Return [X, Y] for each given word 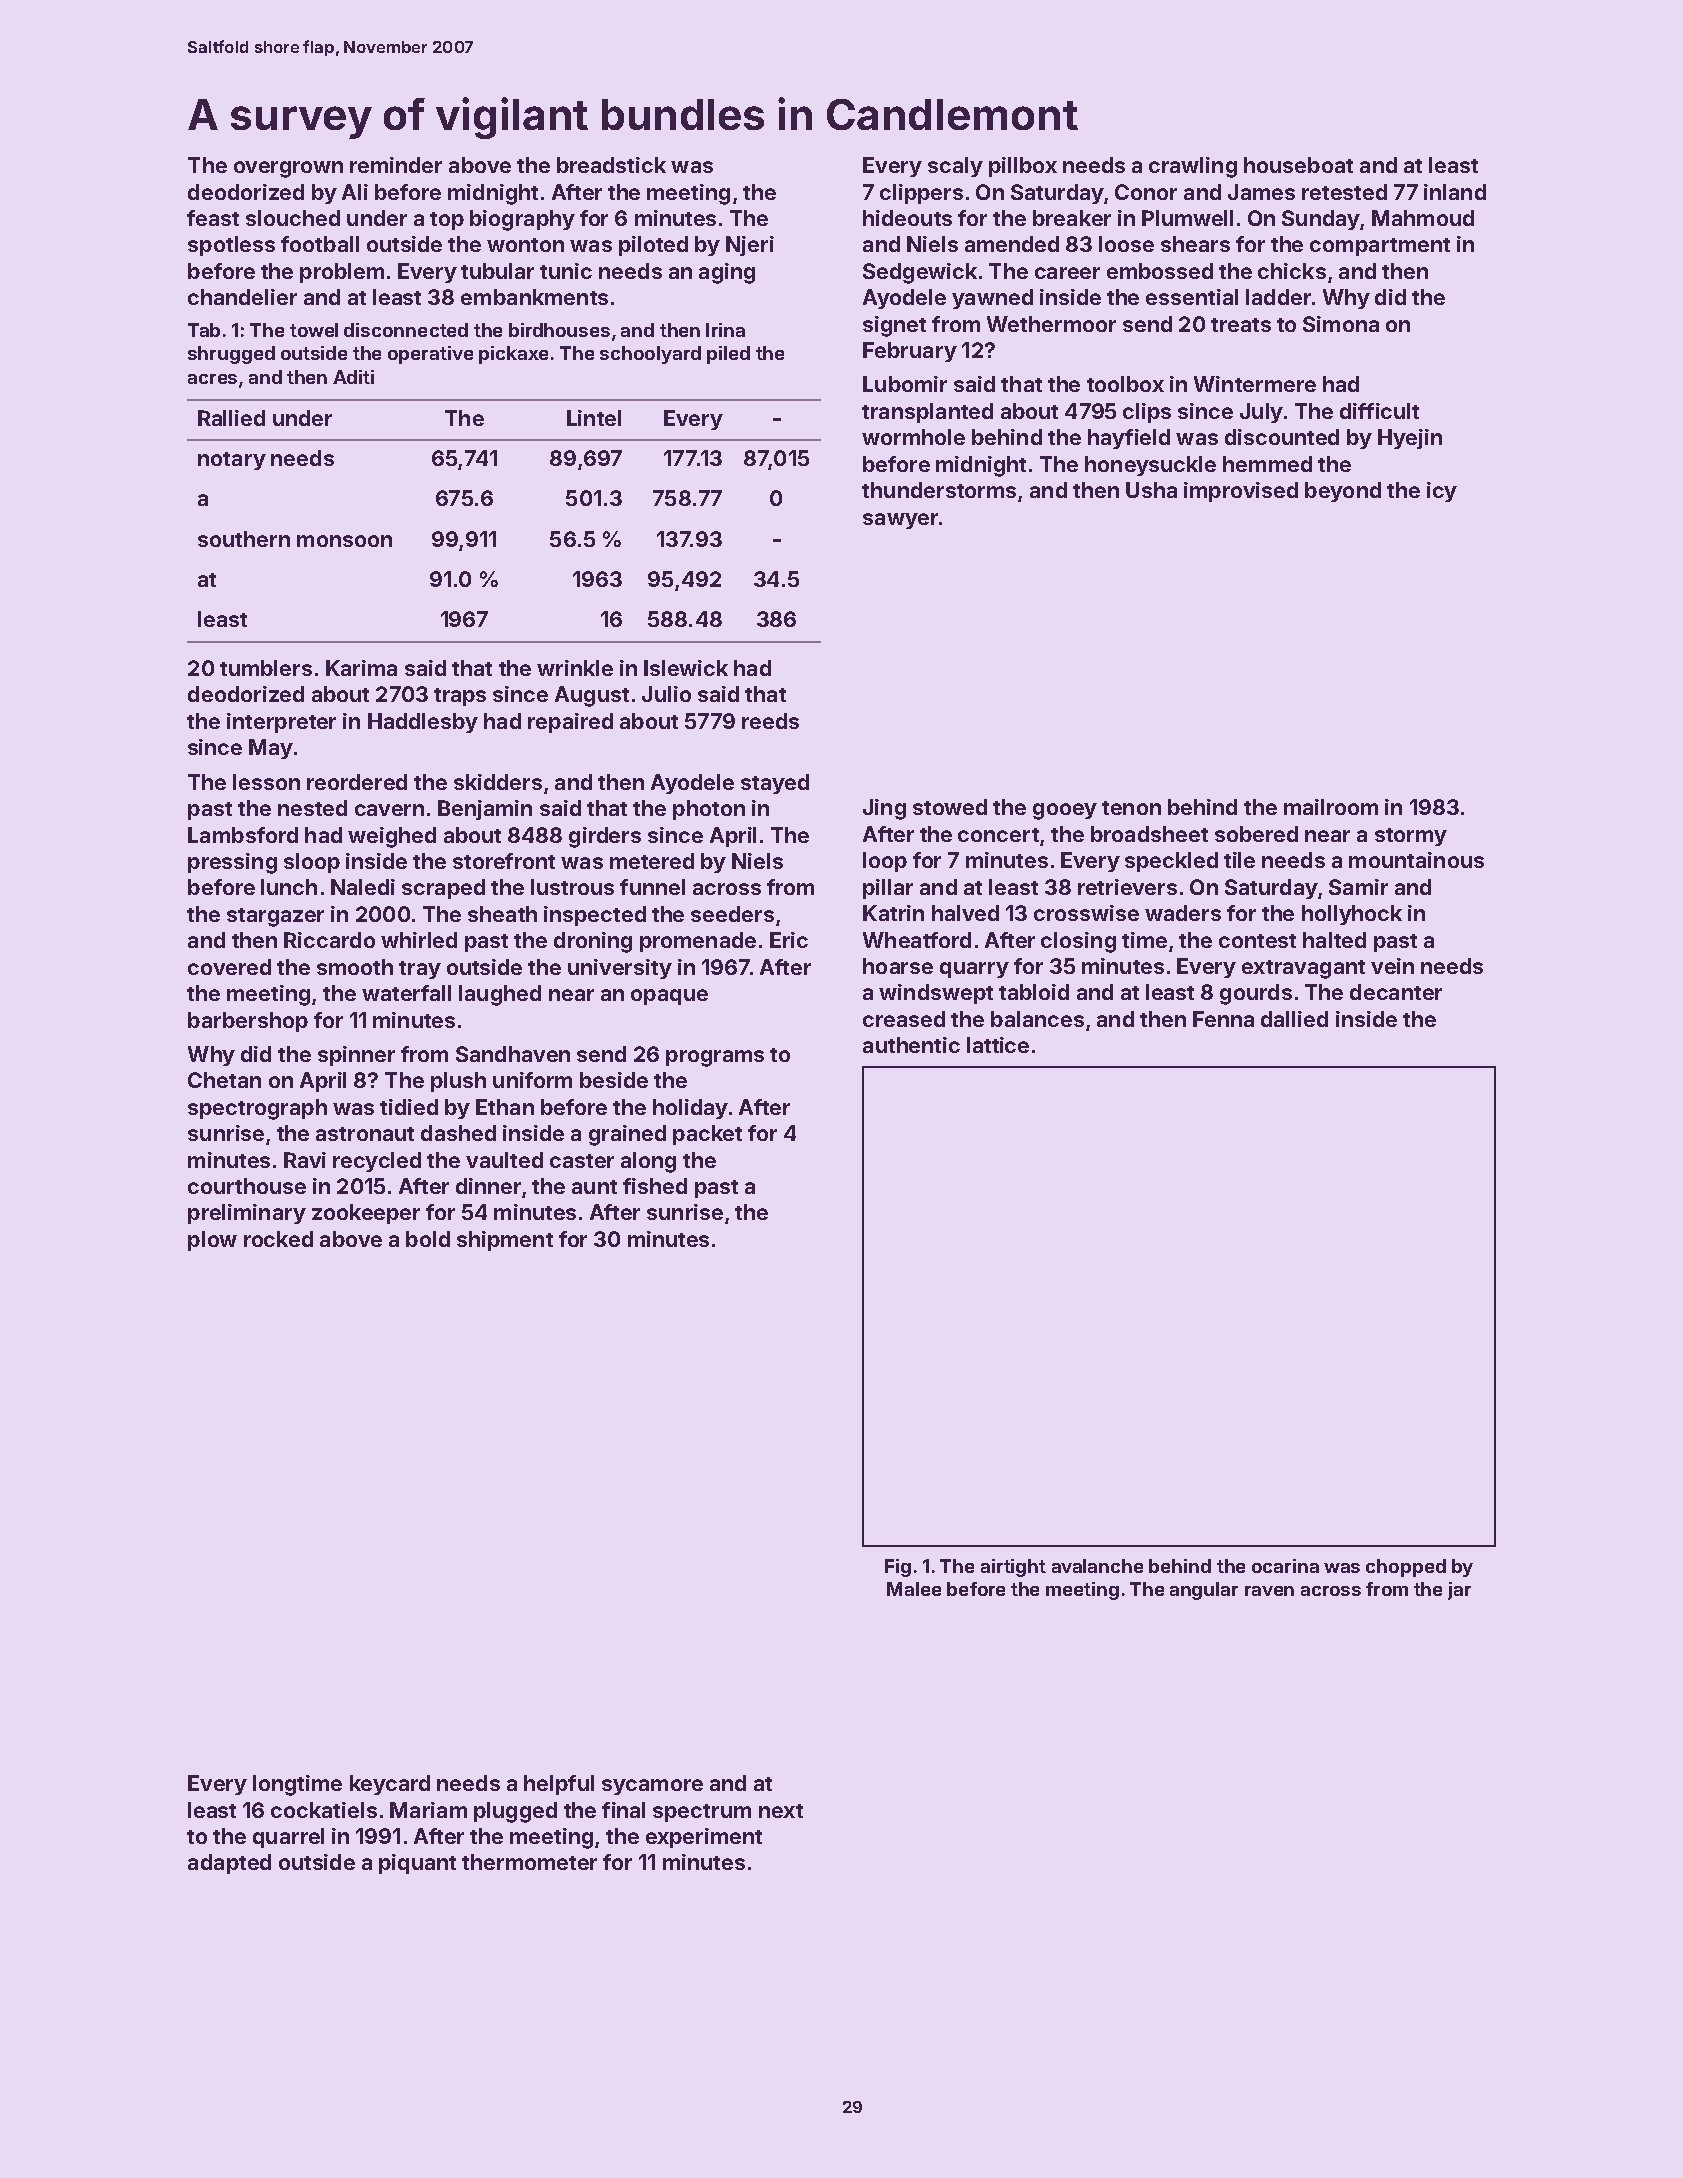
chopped [1406, 1568]
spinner [356, 1056]
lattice [998, 1045]
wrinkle [575, 668]
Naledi [363, 887]
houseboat [1298, 165]
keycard [390, 1785]
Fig [898, 1568]
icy [1442, 492]
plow [212, 1241]
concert [998, 835]
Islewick [686, 668]
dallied [1294, 1019]
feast [213, 218]
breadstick [611, 165]
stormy [1411, 837]
